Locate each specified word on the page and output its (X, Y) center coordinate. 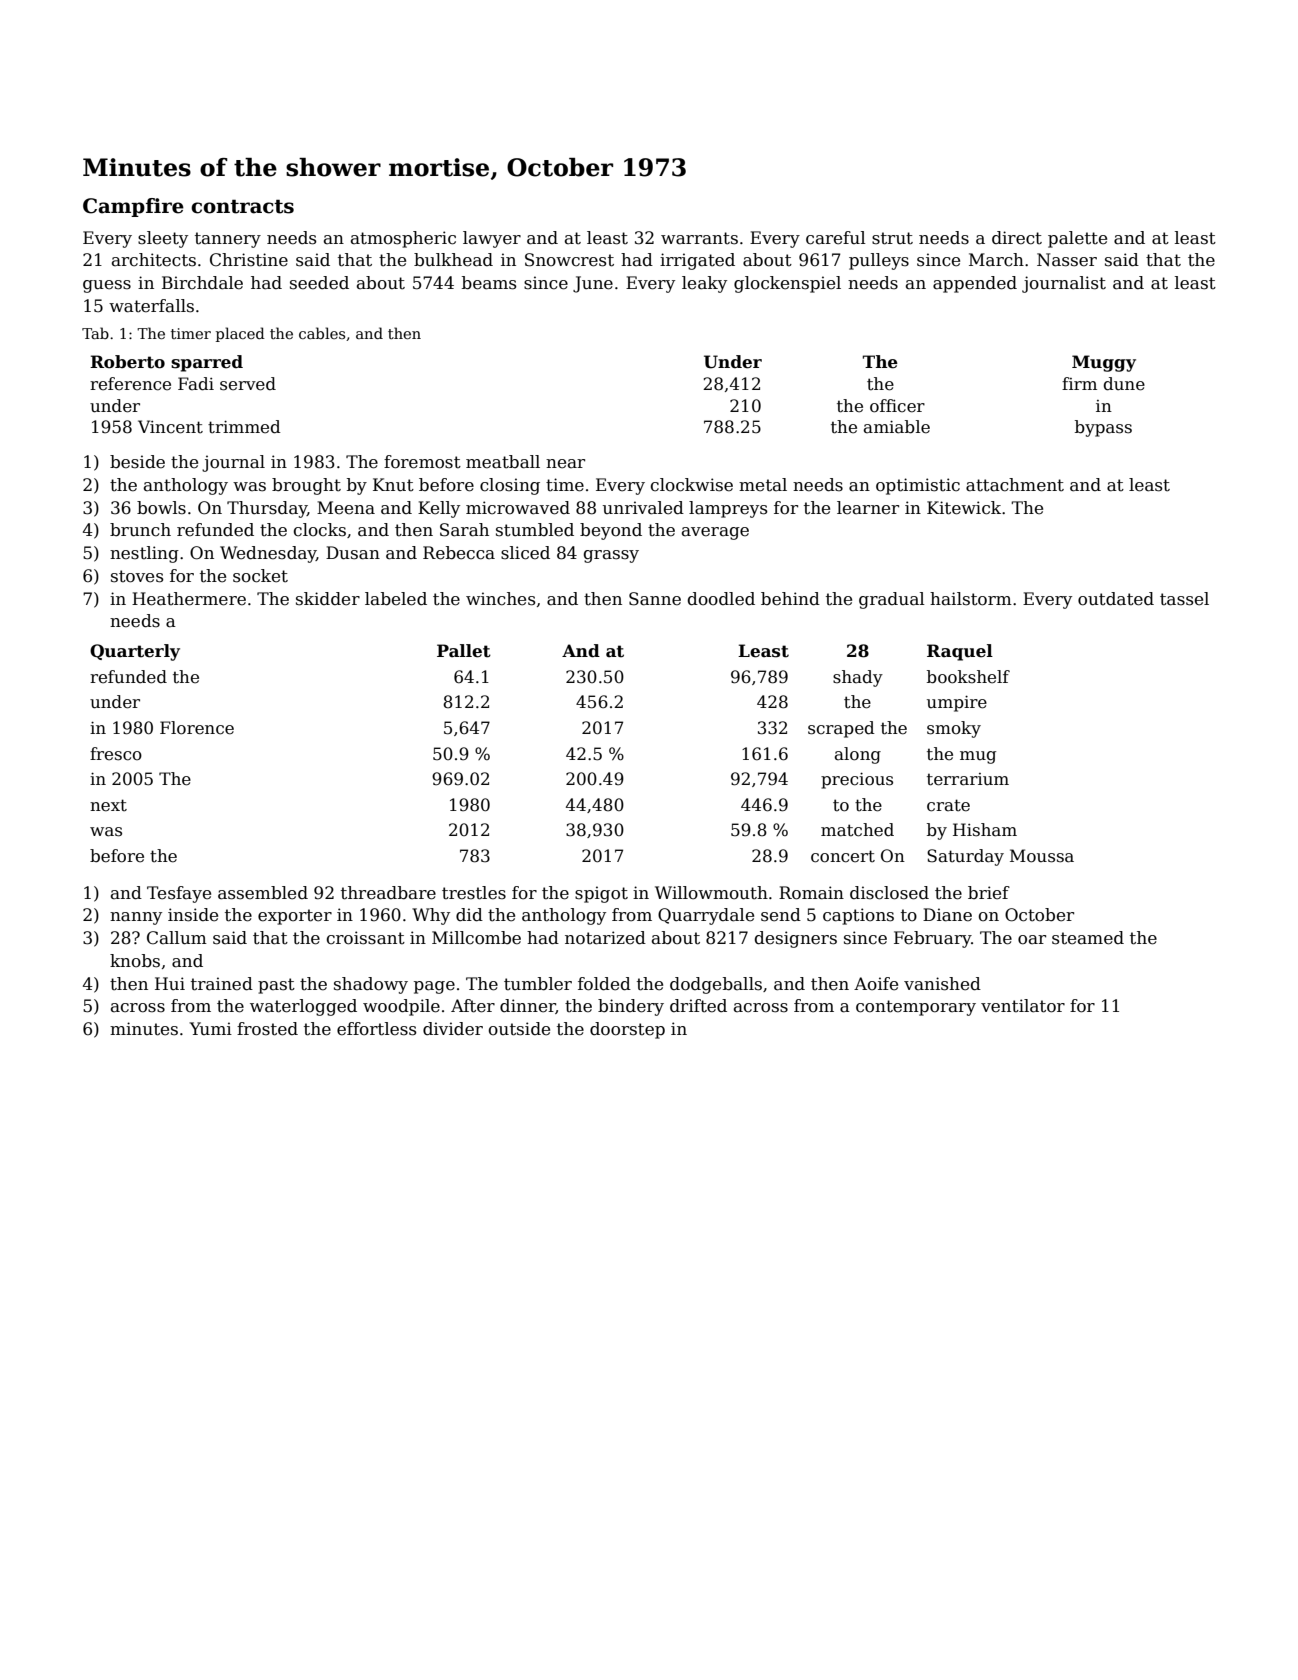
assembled (263, 893)
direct (1017, 238)
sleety (163, 239)
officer (897, 406)
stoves (137, 576)
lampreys (728, 509)
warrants (699, 238)
